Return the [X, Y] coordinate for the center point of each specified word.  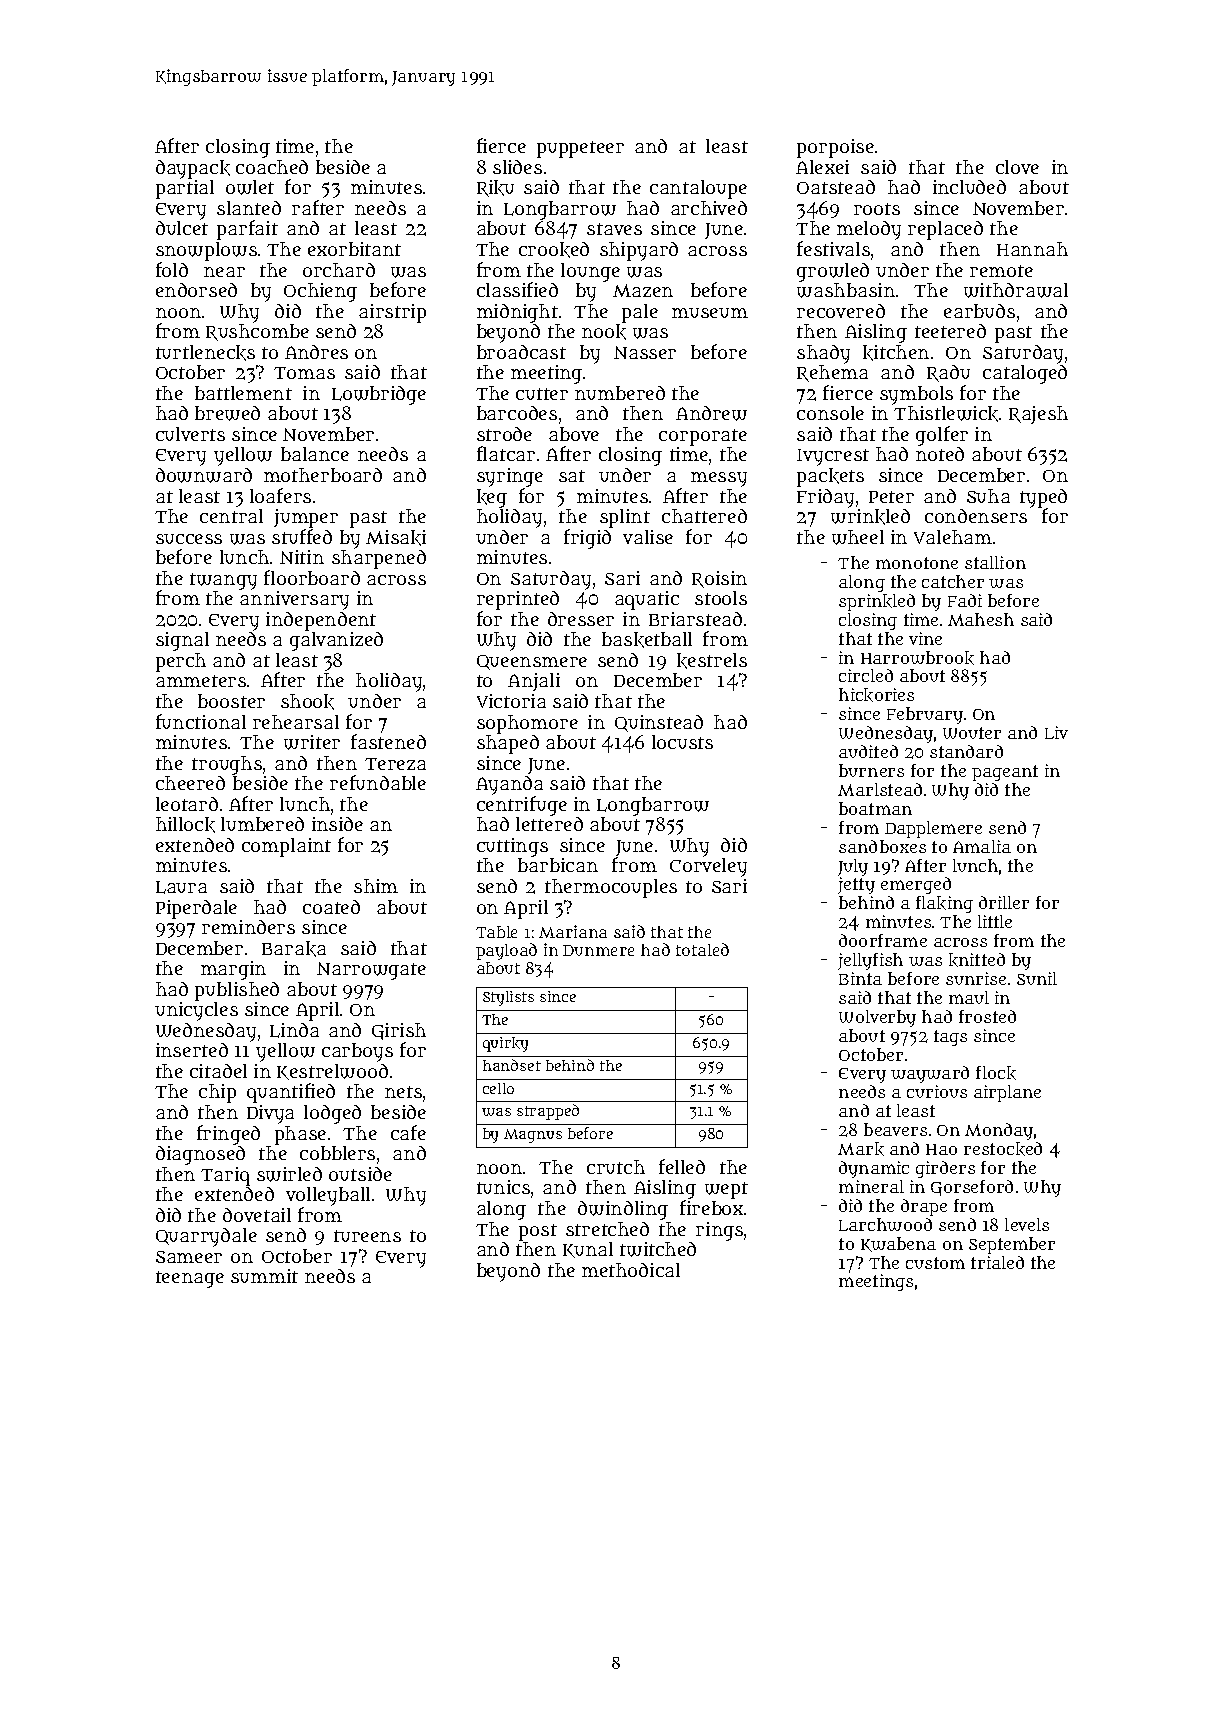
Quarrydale [206, 1237]
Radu [948, 373]
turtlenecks [205, 353]
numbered [620, 393]
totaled [702, 949]
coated [331, 907]
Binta [860, 978]
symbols [916, 395]
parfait [247, 230]
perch [181, 662]
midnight [517, 313]
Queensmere [532, 662]
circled [866, 675]
